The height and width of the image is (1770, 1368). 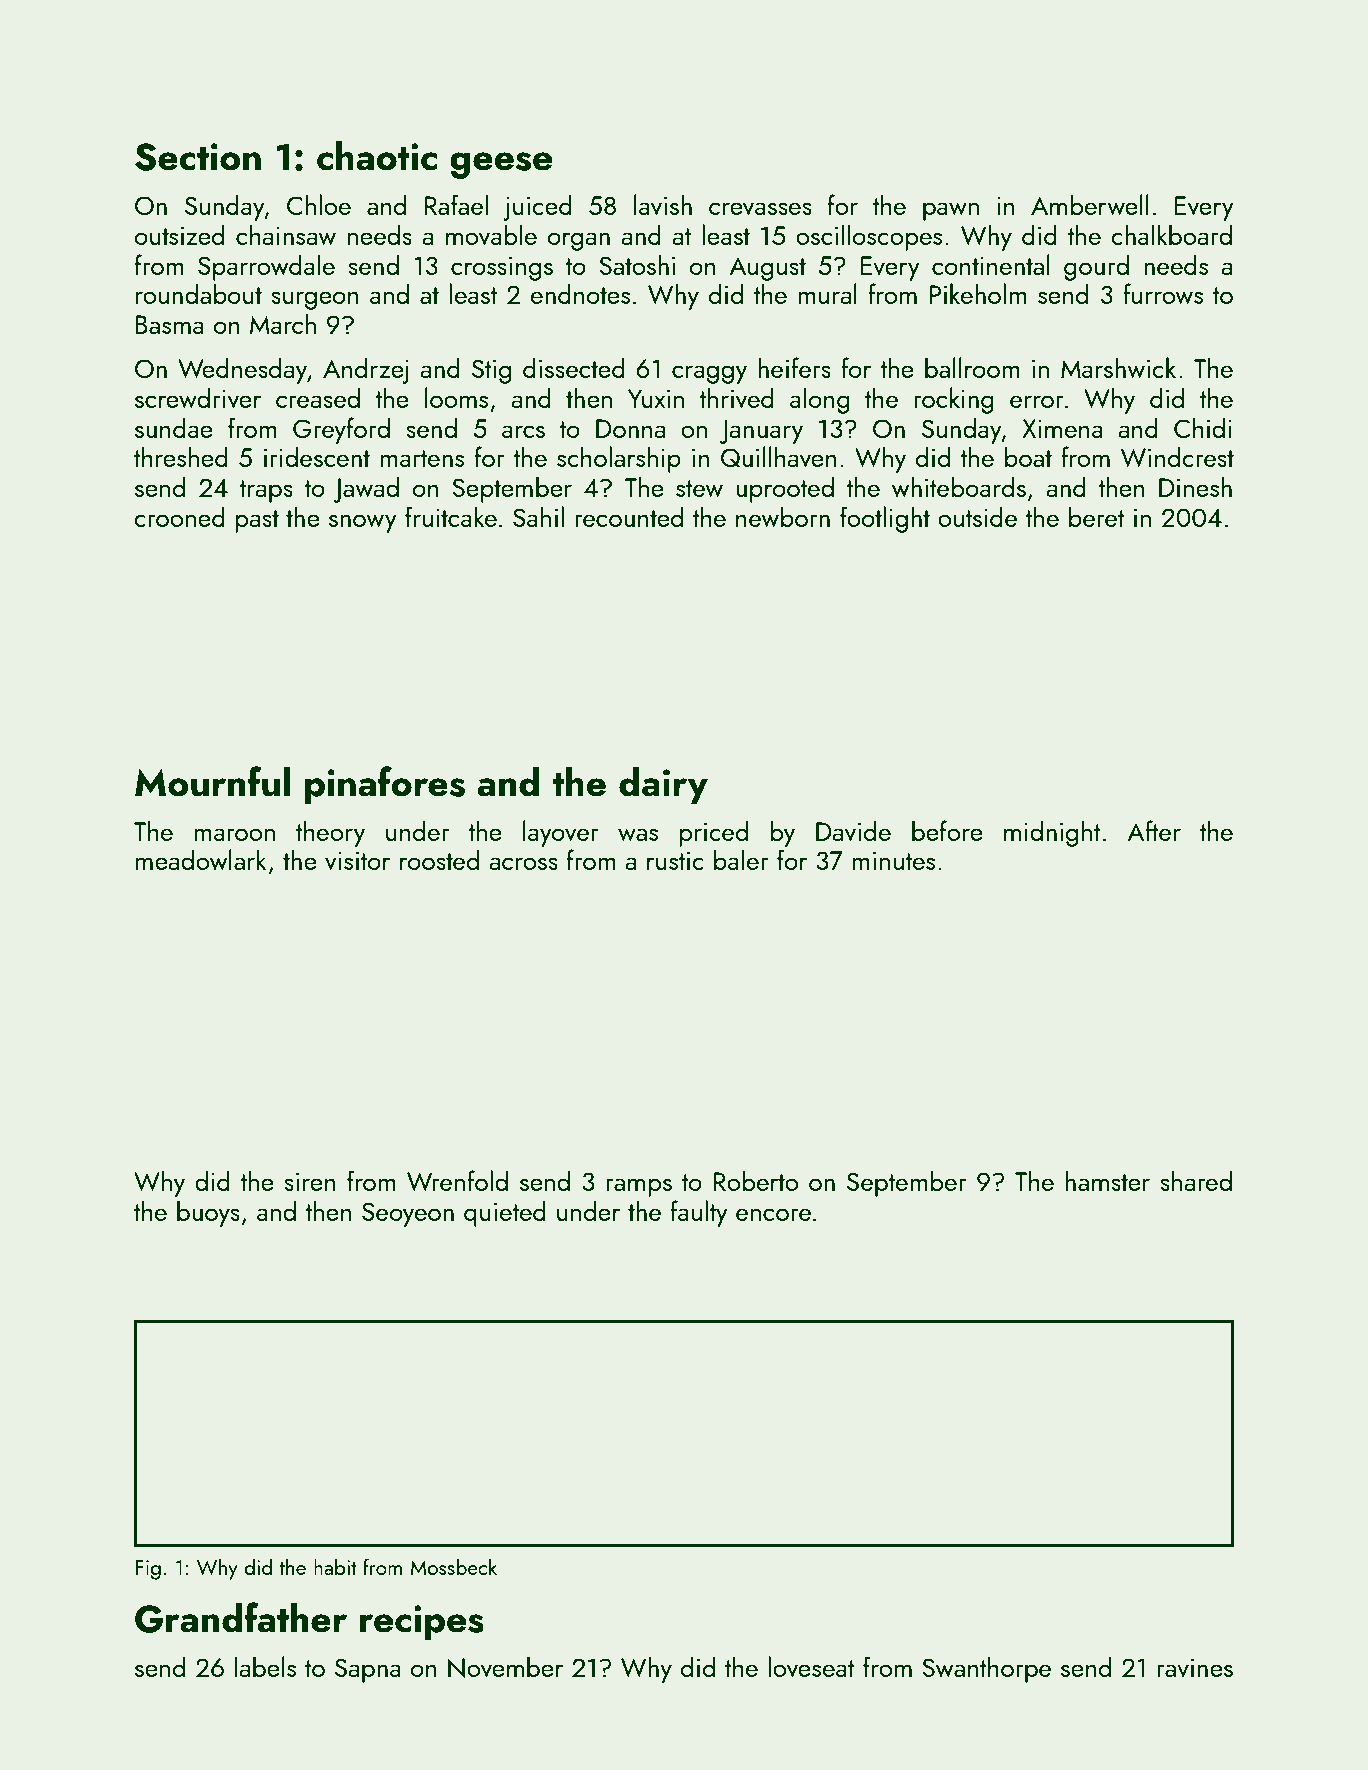 What do you see at coordinates (335, 1566) in the image?
I see `habit` at bounding box center [335, 1566].
